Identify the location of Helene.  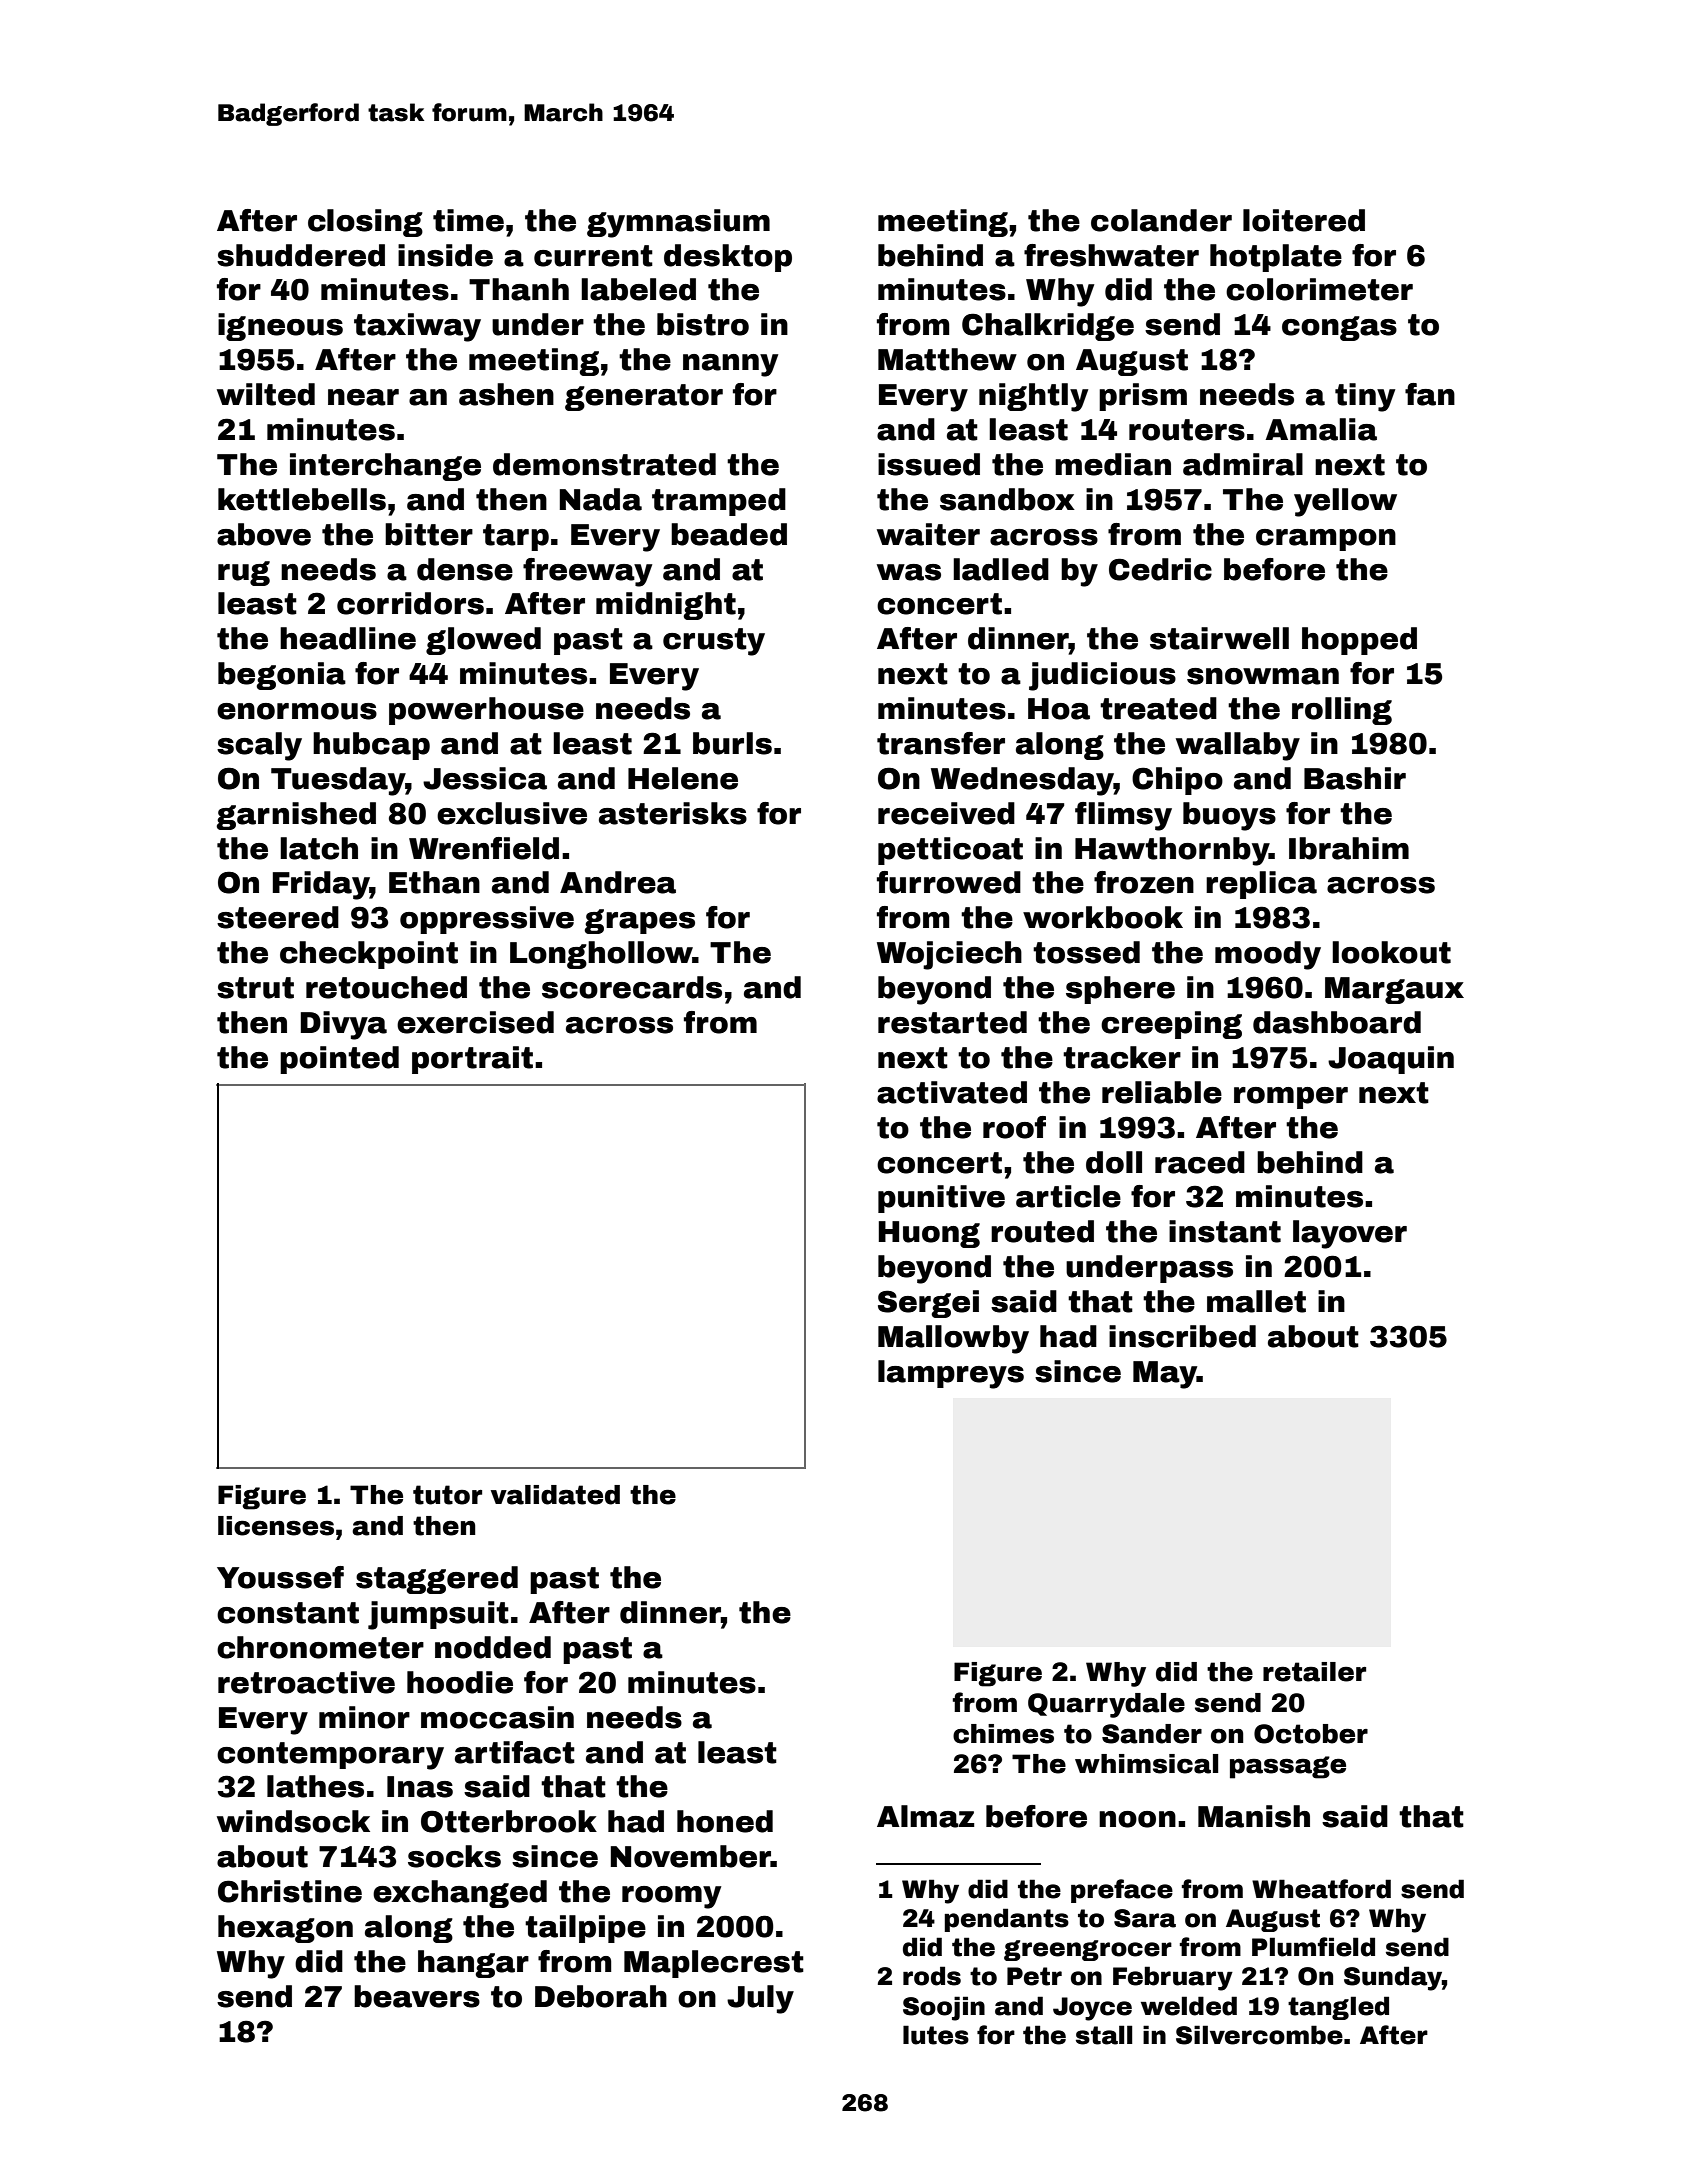
(683, 778).
